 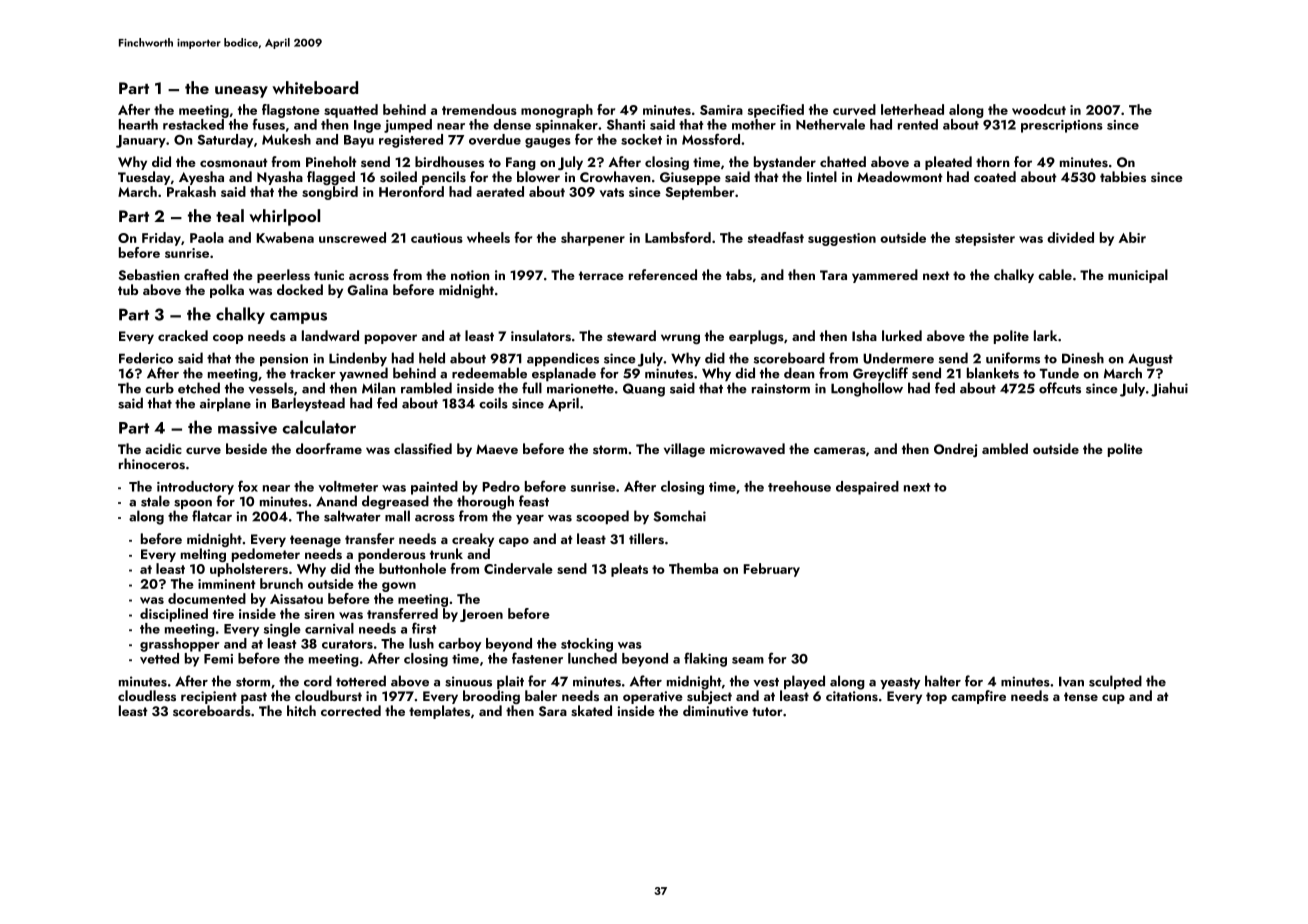 I want to click on cable, so click(x=1055, y=274).
